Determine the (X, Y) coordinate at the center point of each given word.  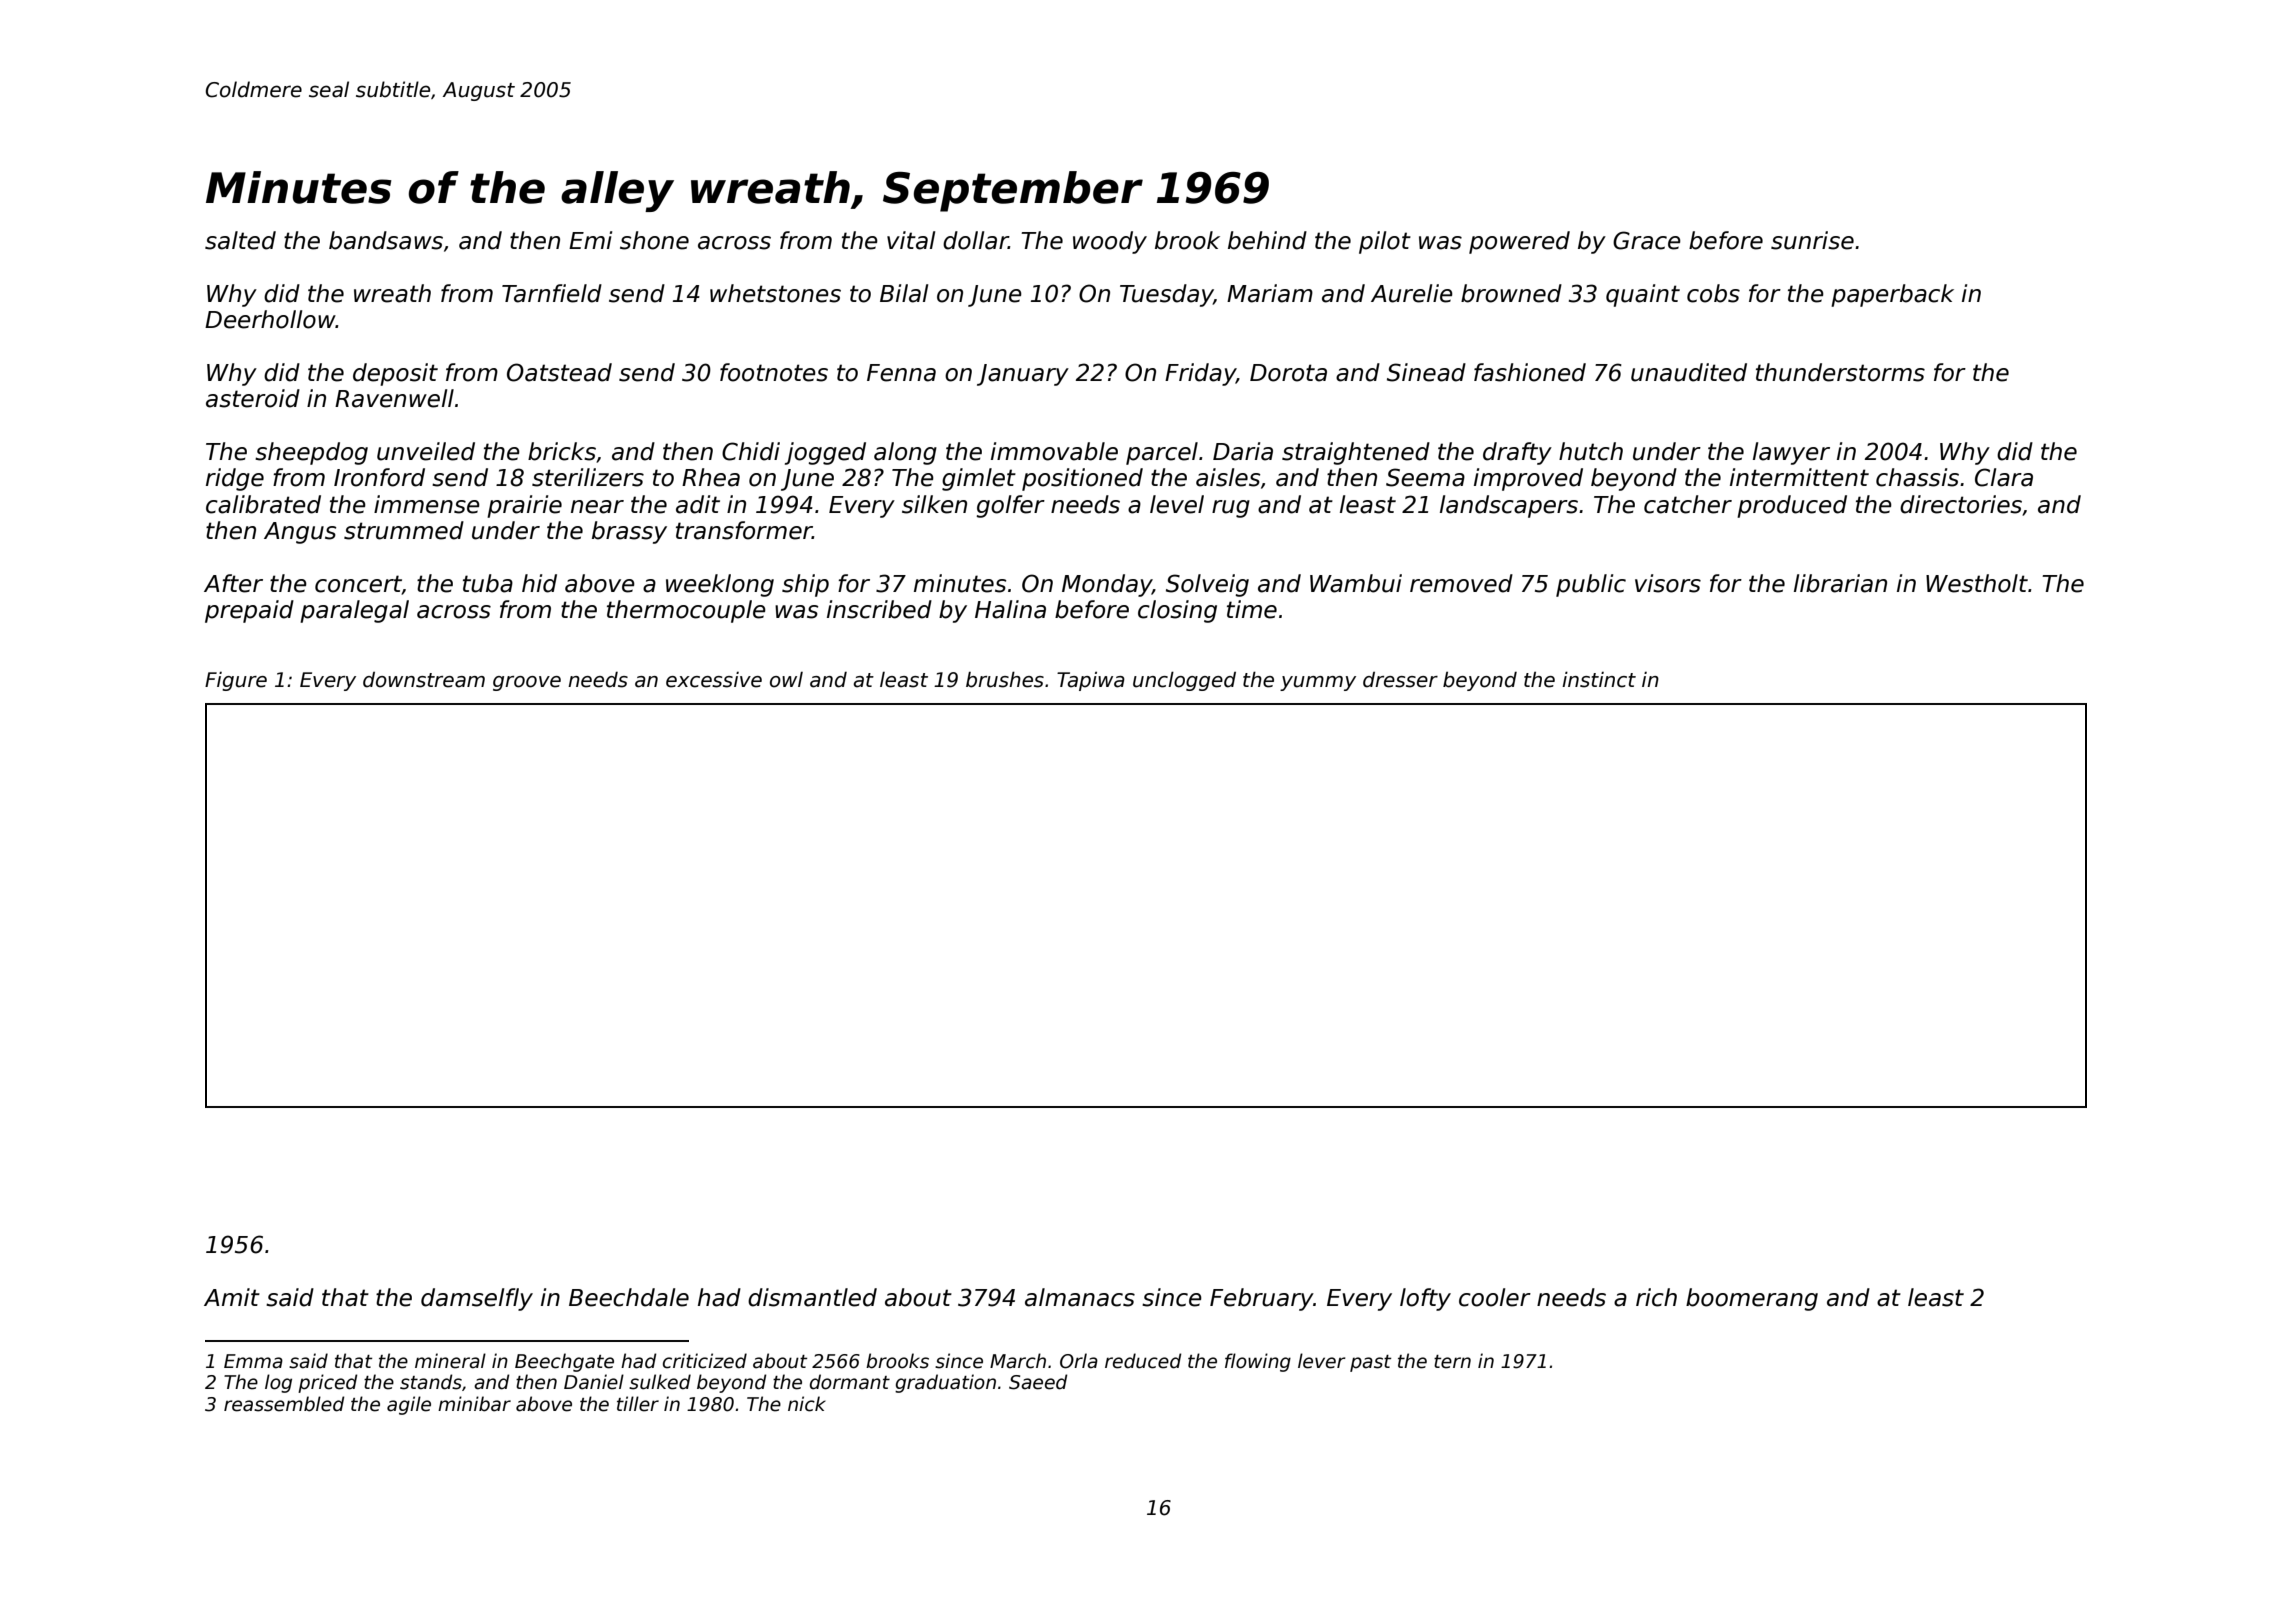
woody (1110, 242)
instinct (1599, 679)
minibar (474, 1404)
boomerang (1752, 1299)
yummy (1318, 683)
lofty (1425, 1299)
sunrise (1812, 240)
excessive (714, 680)
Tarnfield (552, 293)
